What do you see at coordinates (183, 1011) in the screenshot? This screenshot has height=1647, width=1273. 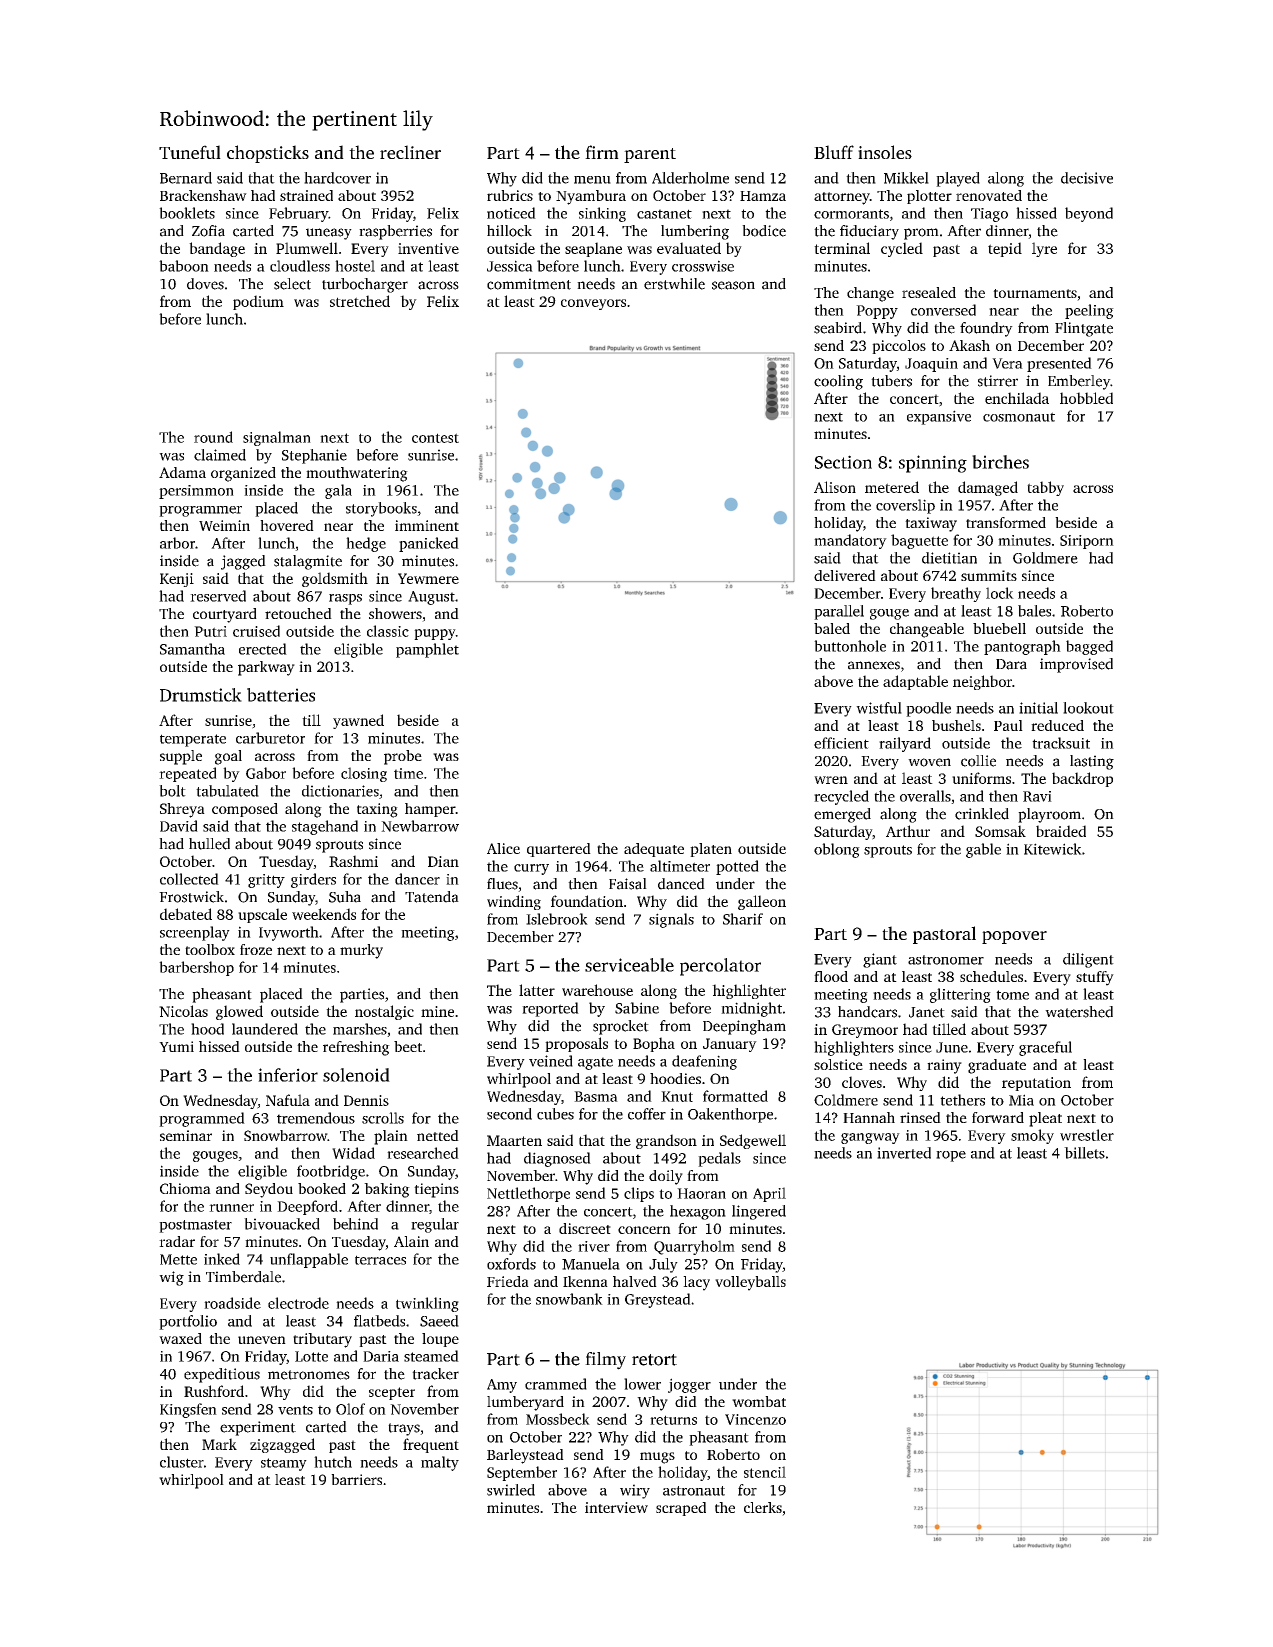 I see `Nicolas` at bounding box center [183, 1011].
